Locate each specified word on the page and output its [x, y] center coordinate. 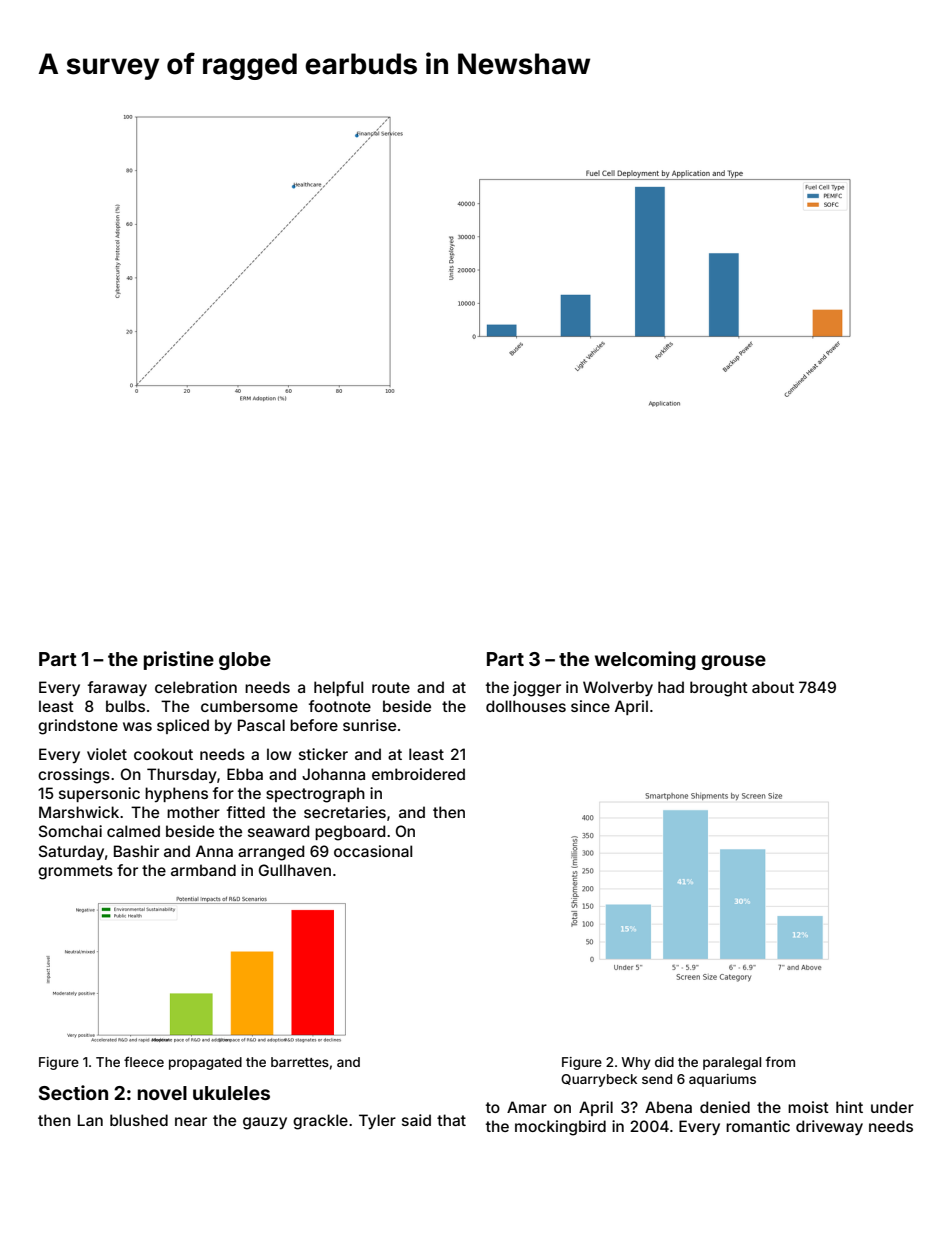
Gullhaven [295, 870]
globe [245, 661]
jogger [537, 689]
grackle [320, 1122]
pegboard [350, 833]
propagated [205, 1063]
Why [635, 1063]
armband [203, 870]
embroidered [418, 774]
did [664, 1062]
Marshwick [79, 812]
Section [73, 1092]
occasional [373, 851]
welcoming [645, 660]
